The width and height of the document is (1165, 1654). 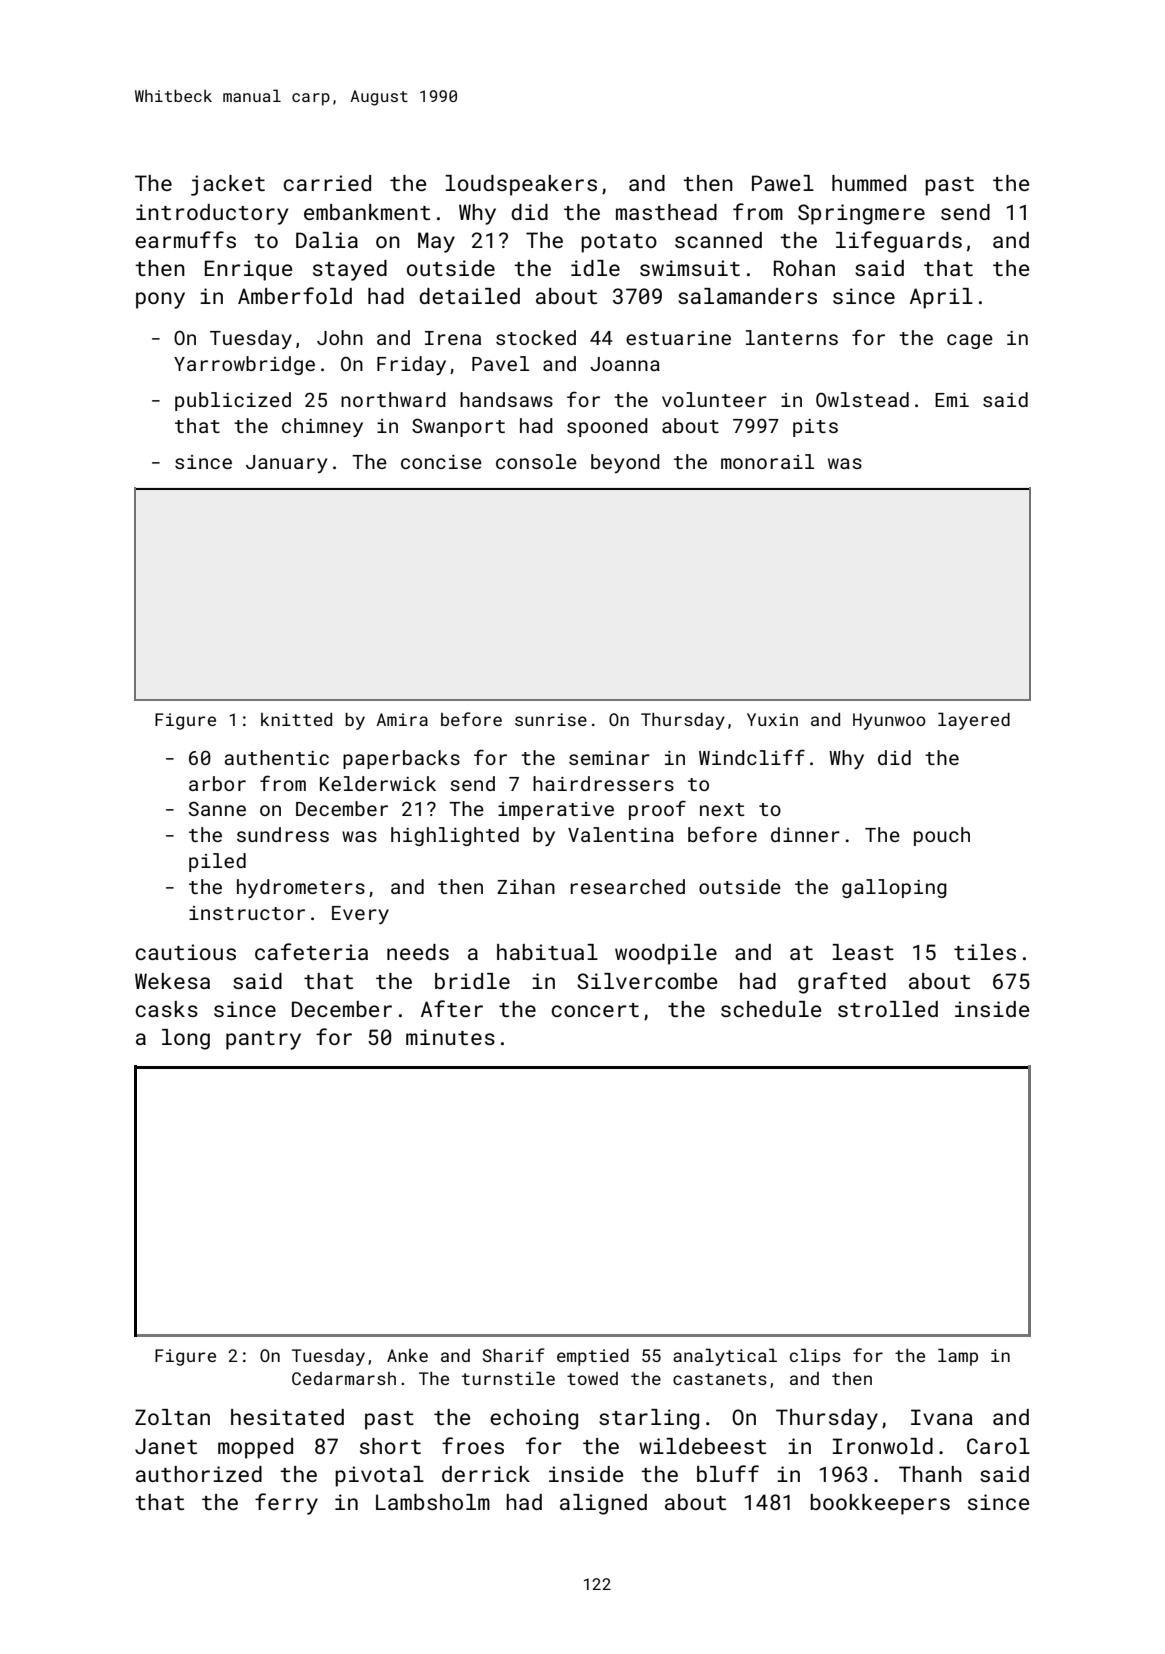 What do you see at coordinates (767, 461) in the document?
I see `monorail` at bounding box center [767, 461].
